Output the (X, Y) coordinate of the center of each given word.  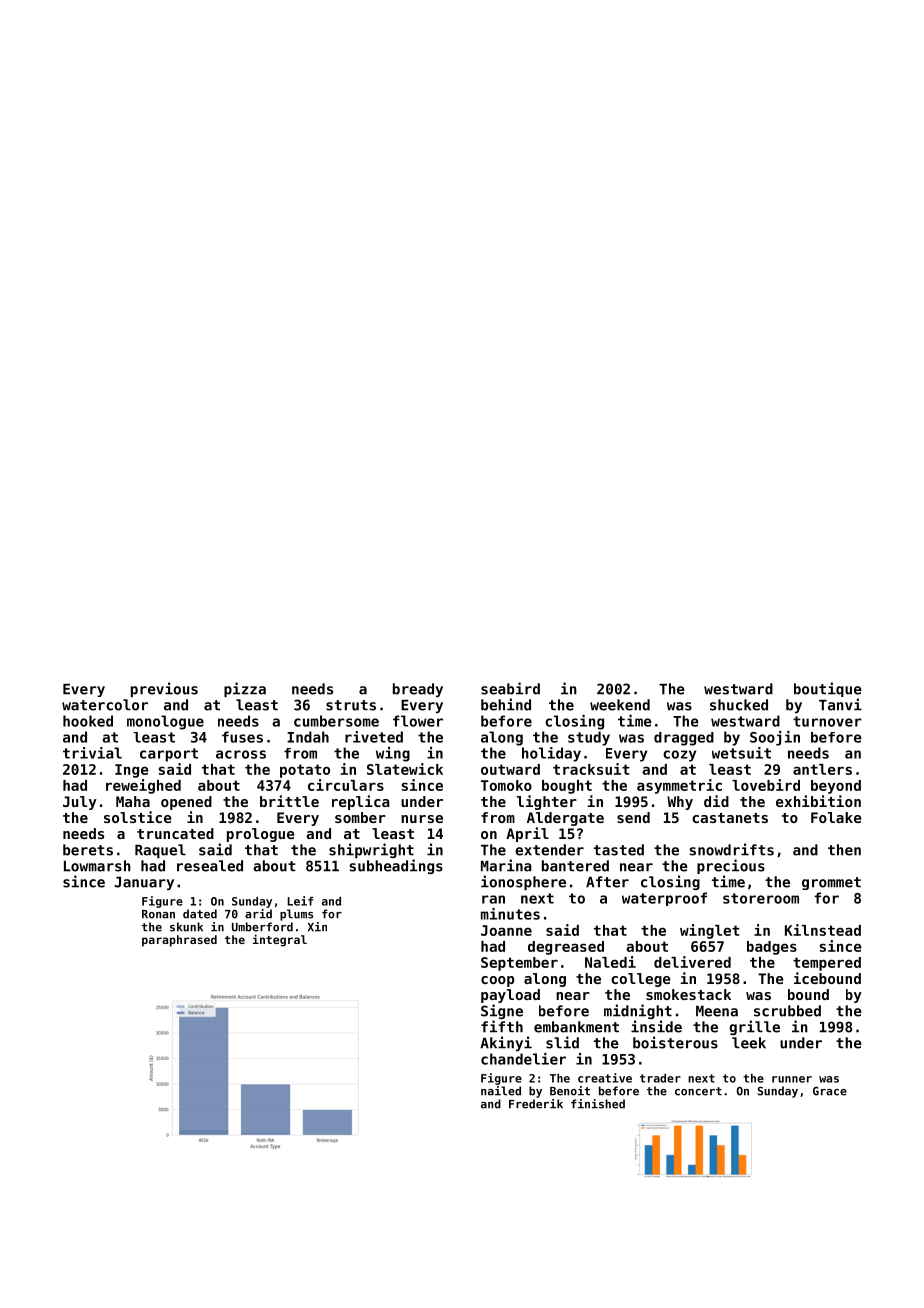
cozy (679, 756)
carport (169, 755)
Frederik (536, 1104)
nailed (501, 1091)
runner (792, 1079)
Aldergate (565, 819)
